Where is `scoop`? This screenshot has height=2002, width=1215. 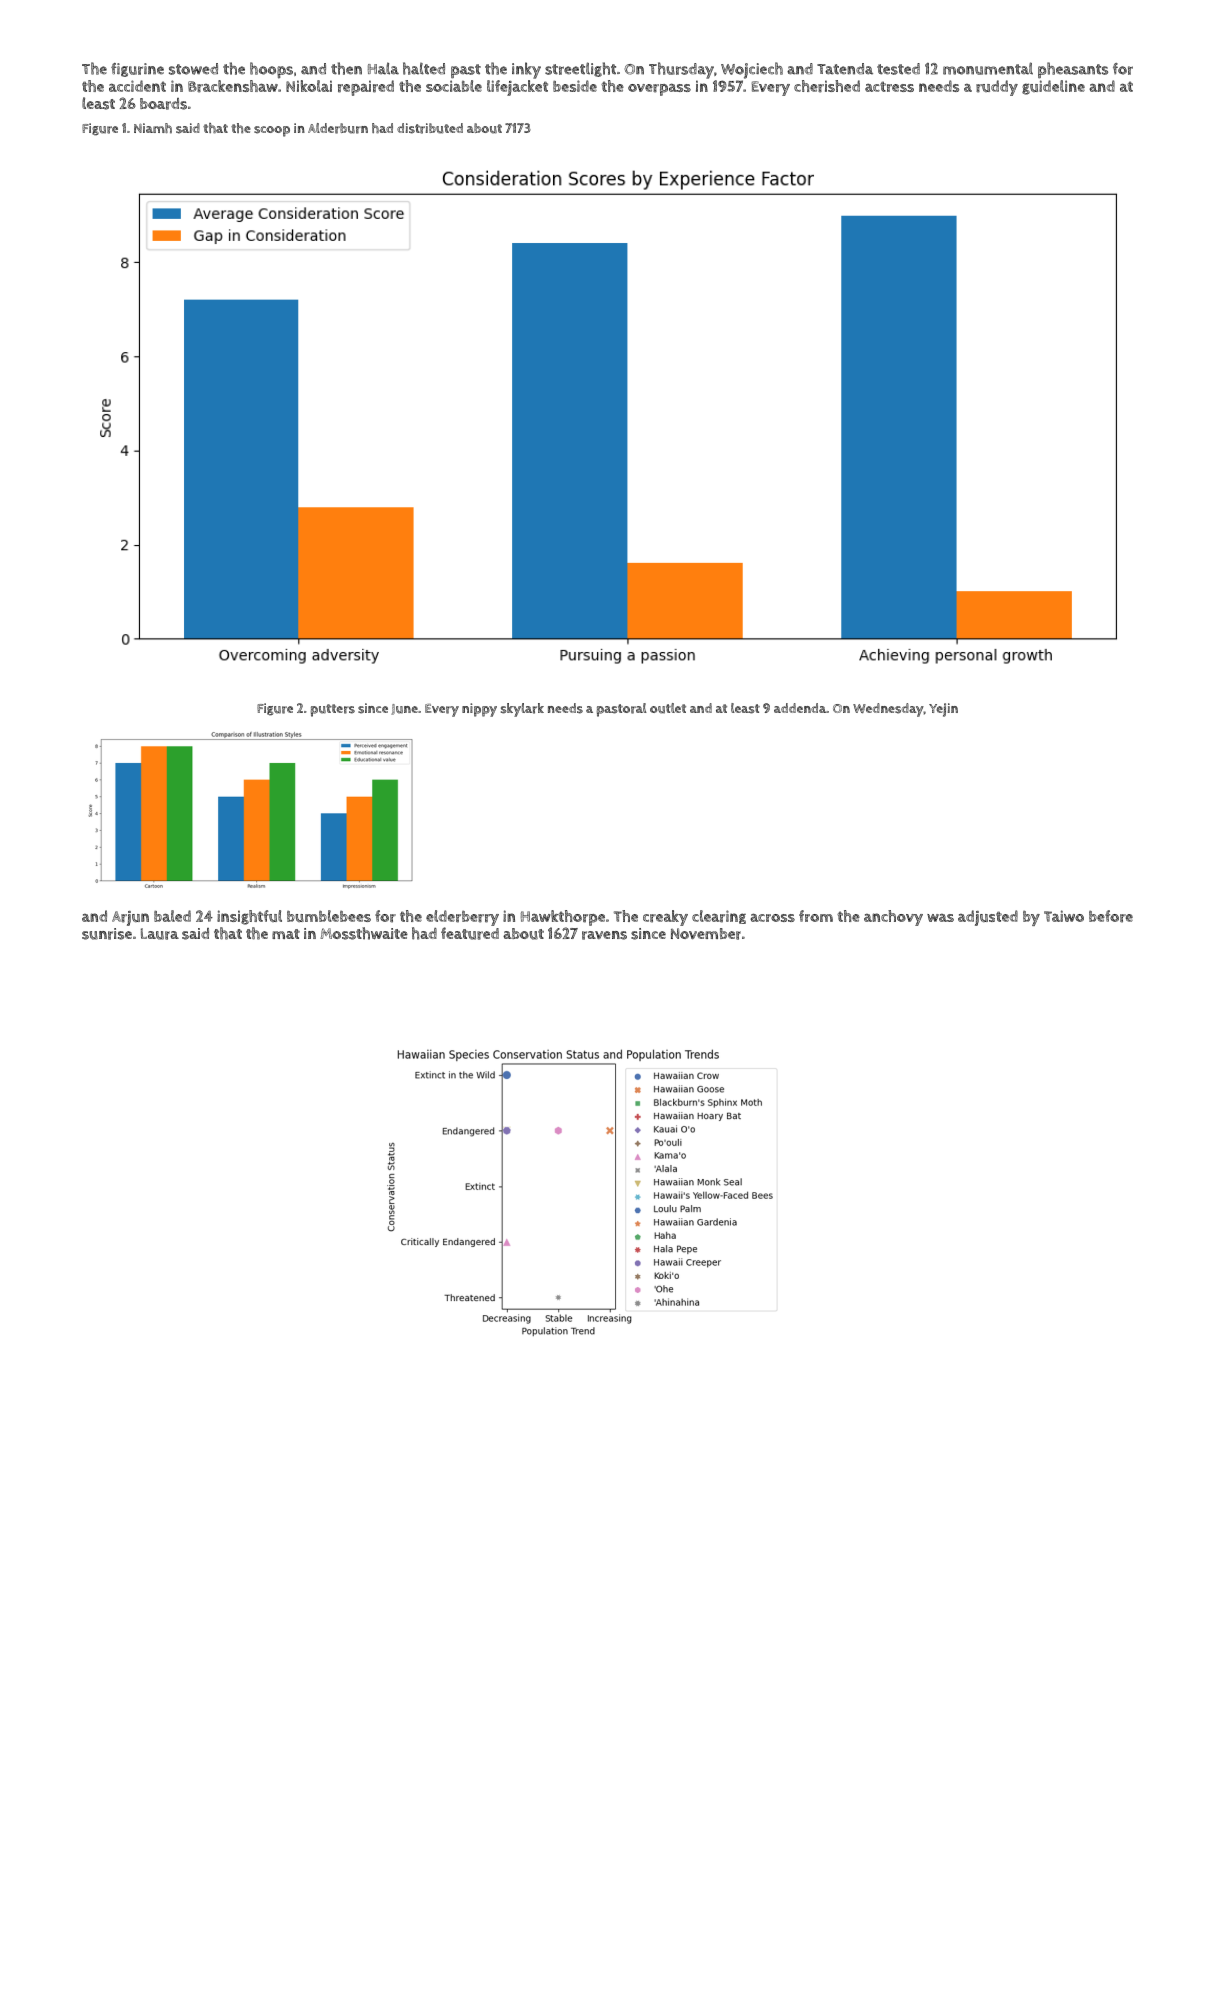
scoop is located at coordinates (272, 131).
